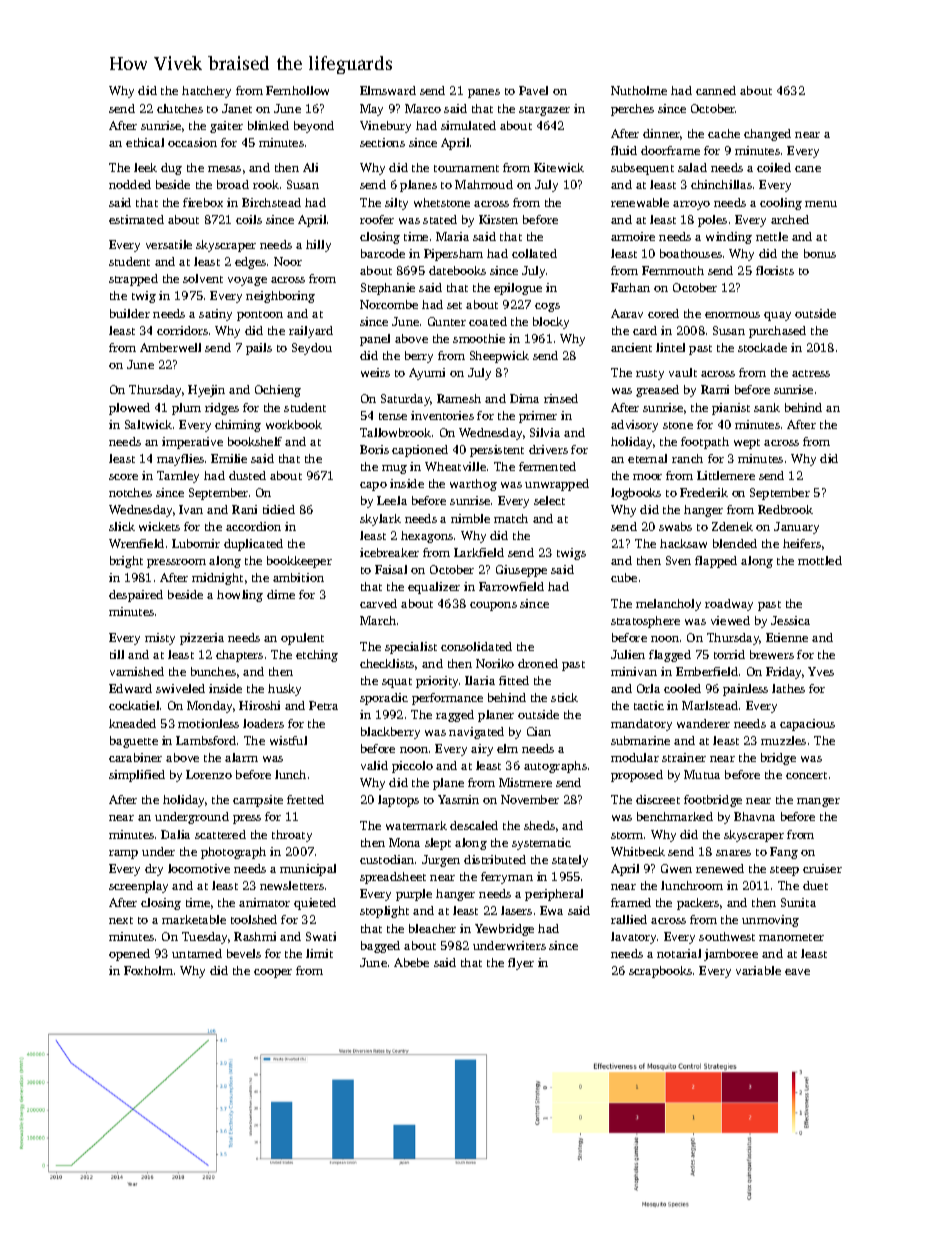 The height and width of the image is (1233, 952). What do you see at coordinates (297, 90) in the image?
I see `Fernhollow` at bounding box center [297, 90].
